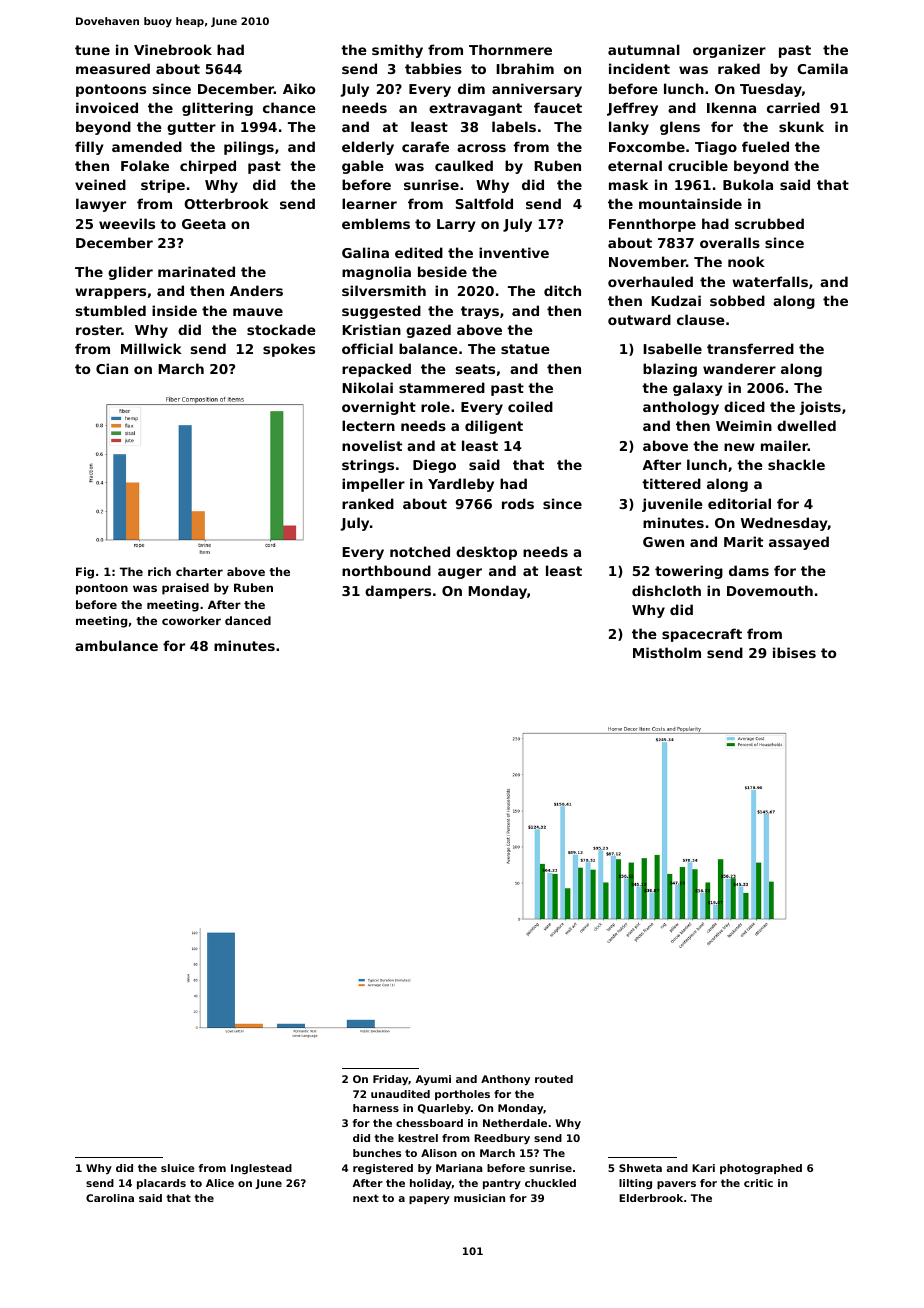 This screenshot has width=924, height=1308. Describe the element at coordinates (161, 1184) in the screenshot. I see `placards` at that location.
